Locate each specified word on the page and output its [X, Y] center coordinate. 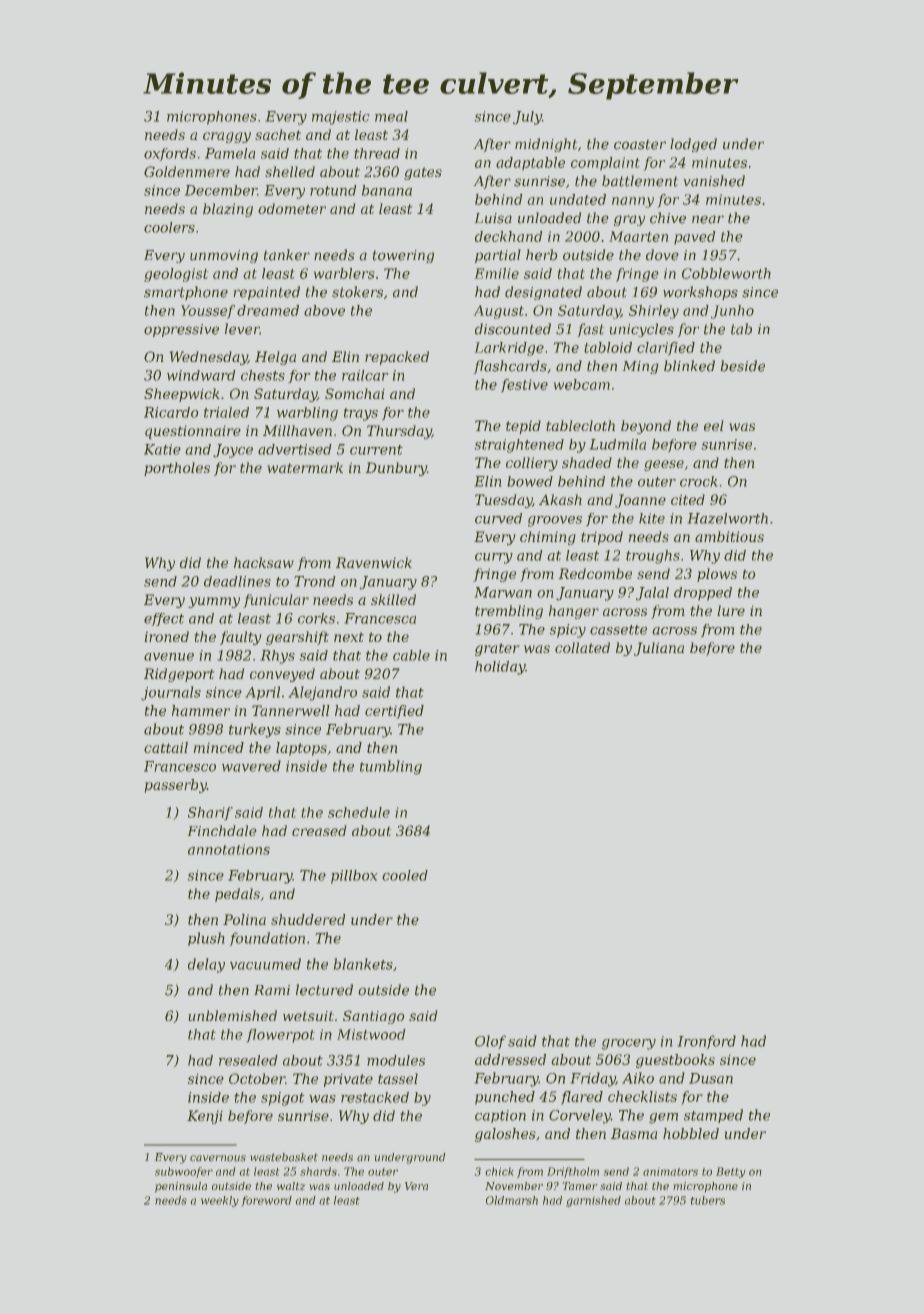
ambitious [729, 536]
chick [499, 1171]
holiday [500, 668]
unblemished [232, 1015]
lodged [693, 145]
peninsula [181, 1187]
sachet [278, 134]
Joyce [233, 451]
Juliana [659, 649]
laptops [301, 749]
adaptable [530, 164]
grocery [628, 1044]
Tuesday [503, 501]
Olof [490, 1042]
